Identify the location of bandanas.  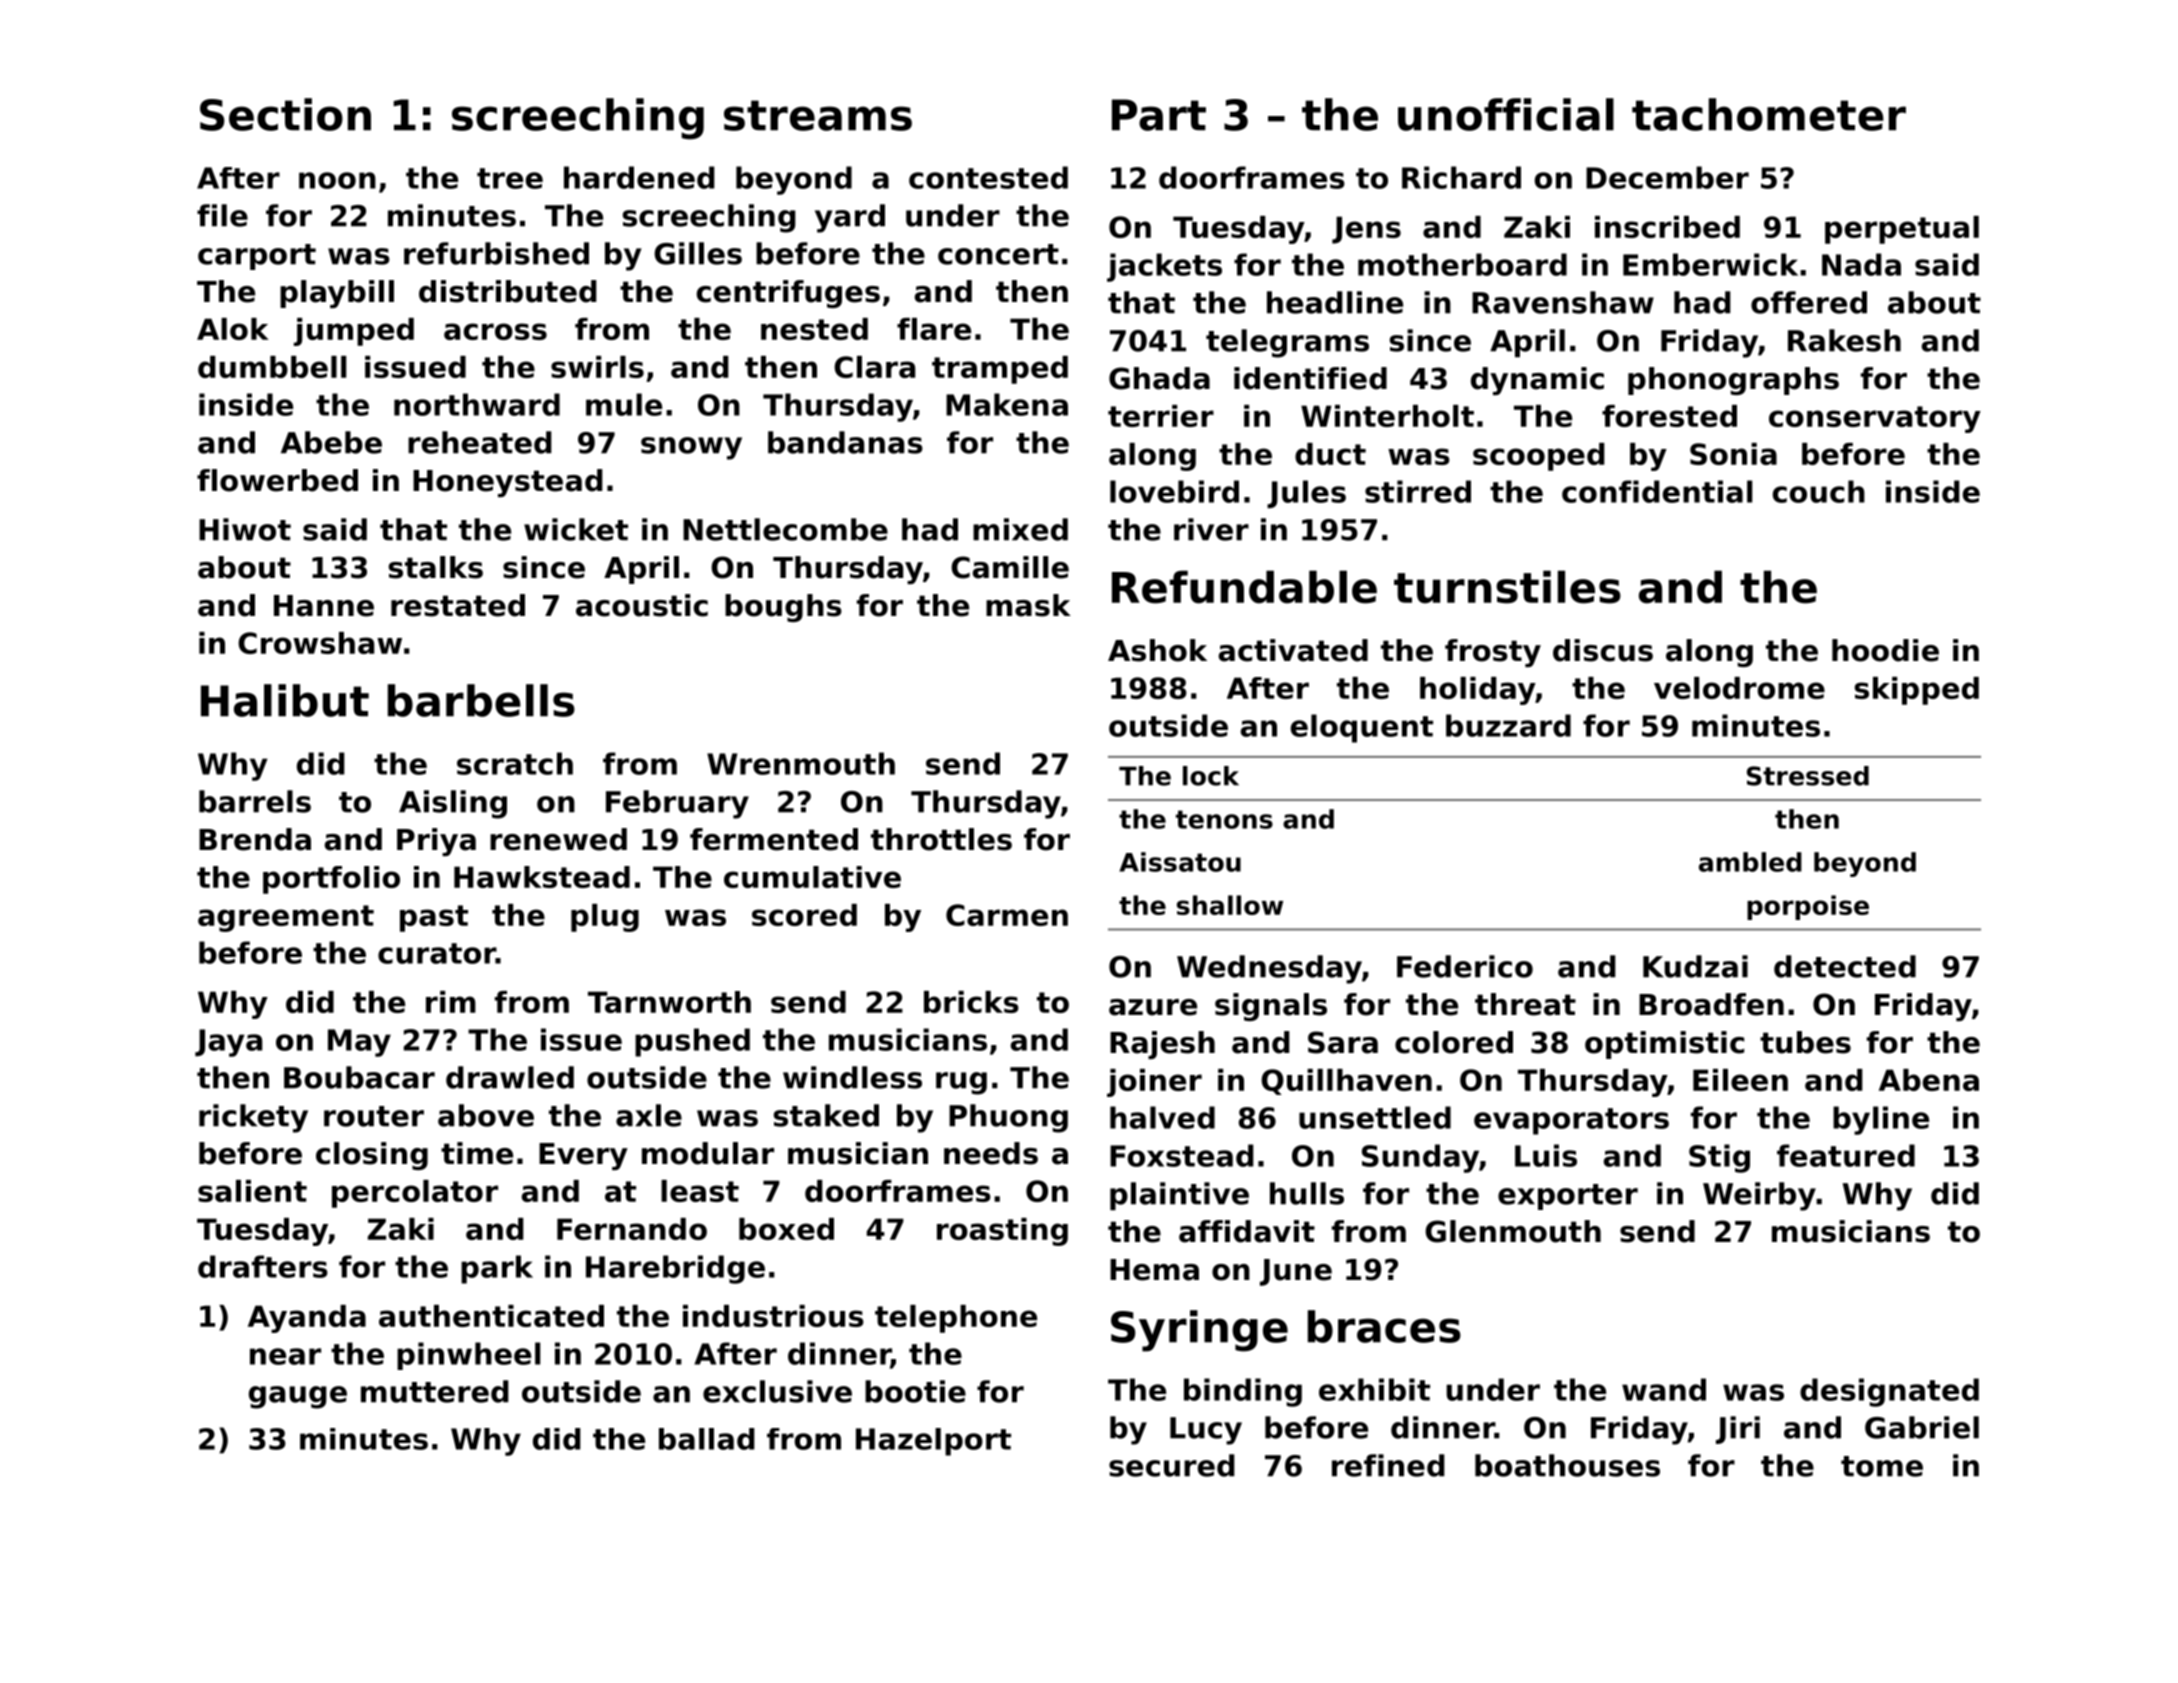
(845, 442).
